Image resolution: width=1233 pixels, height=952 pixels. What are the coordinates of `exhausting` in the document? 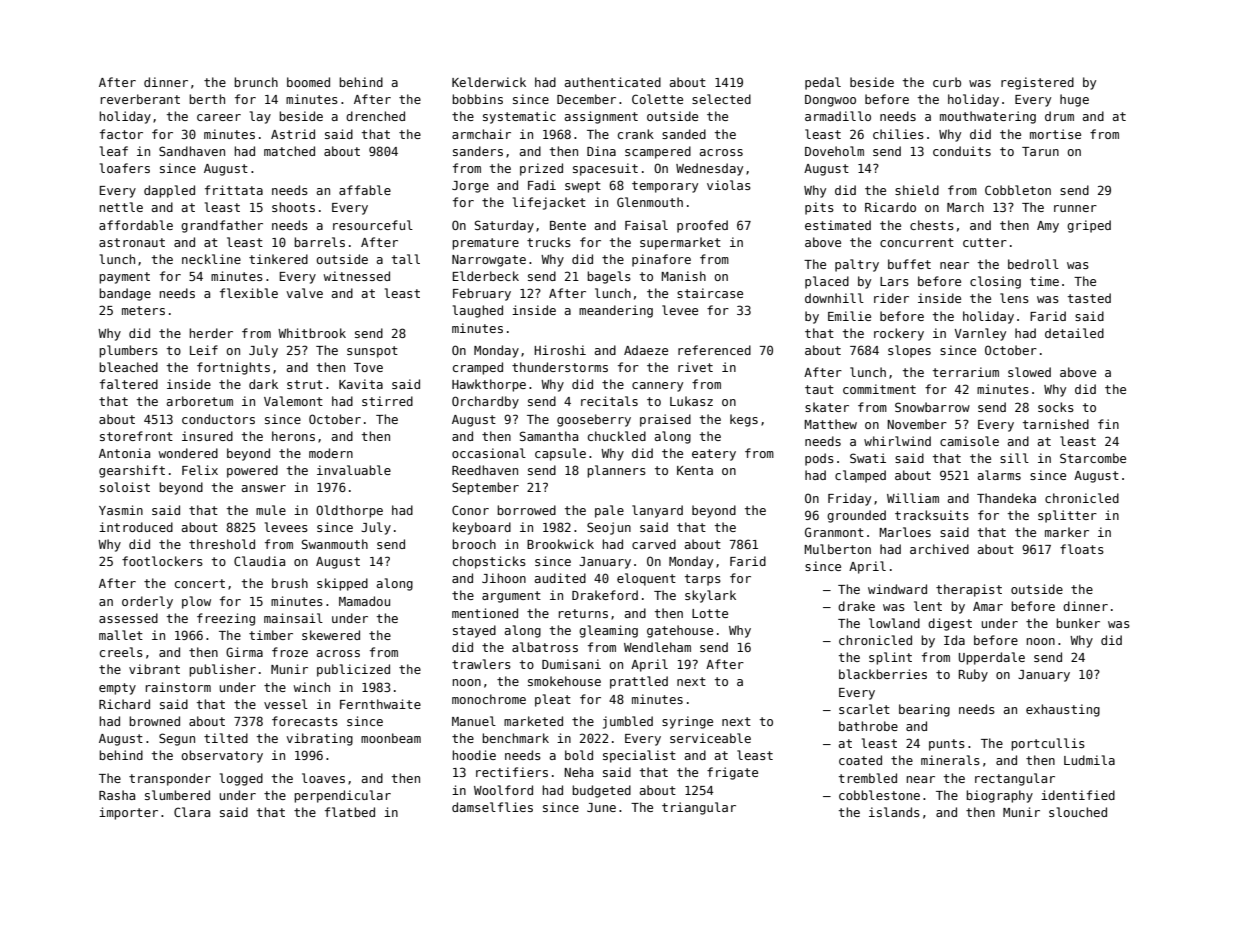 It's located at (1063, 710).
